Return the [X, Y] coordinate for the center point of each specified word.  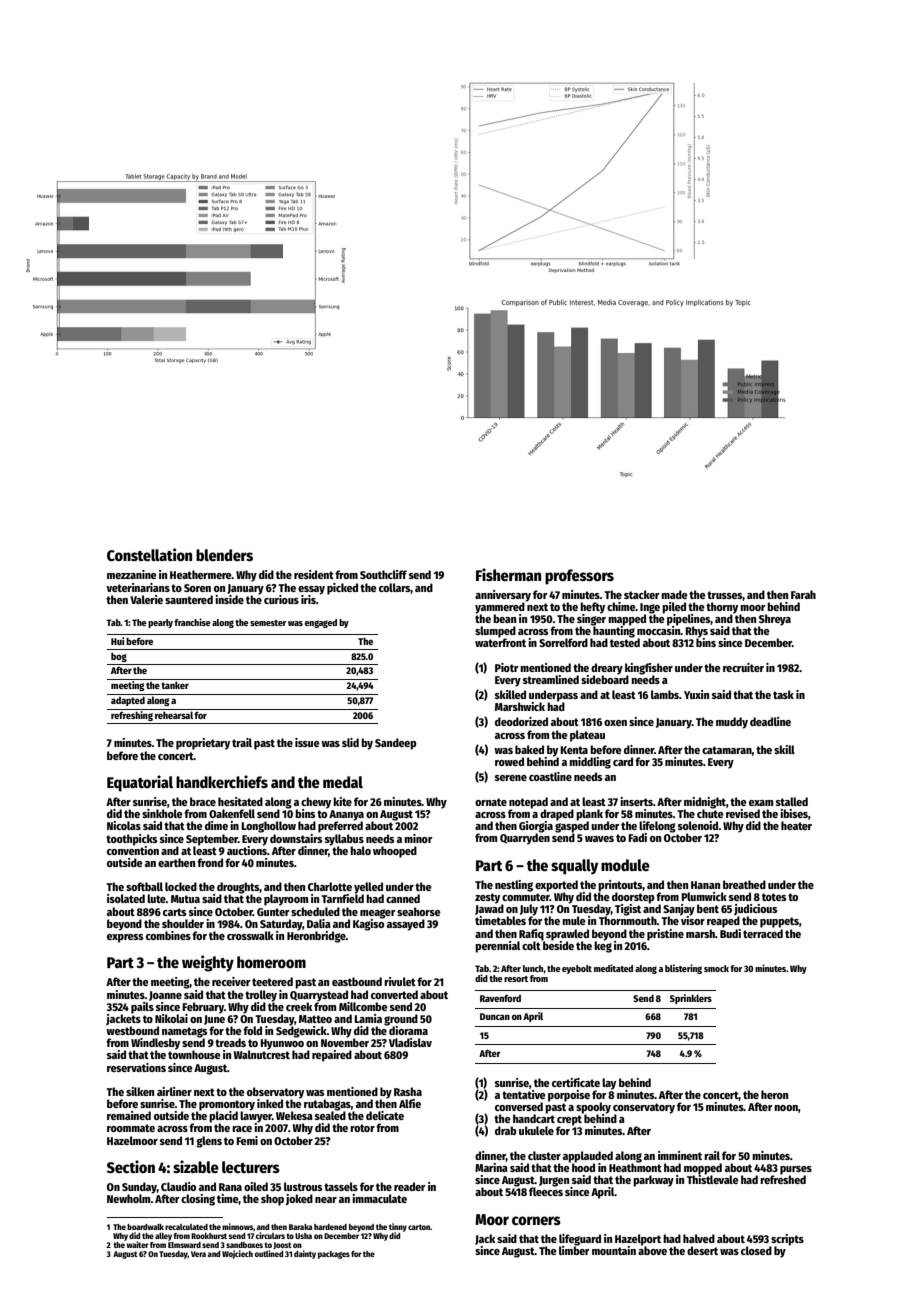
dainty [305, 1254]
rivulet [400, 981]
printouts [620, 886]
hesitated [240, 801]
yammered [500, 608]
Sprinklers [691, 999]
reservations [136, 1067]
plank [589, 815]
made [674, 594]
